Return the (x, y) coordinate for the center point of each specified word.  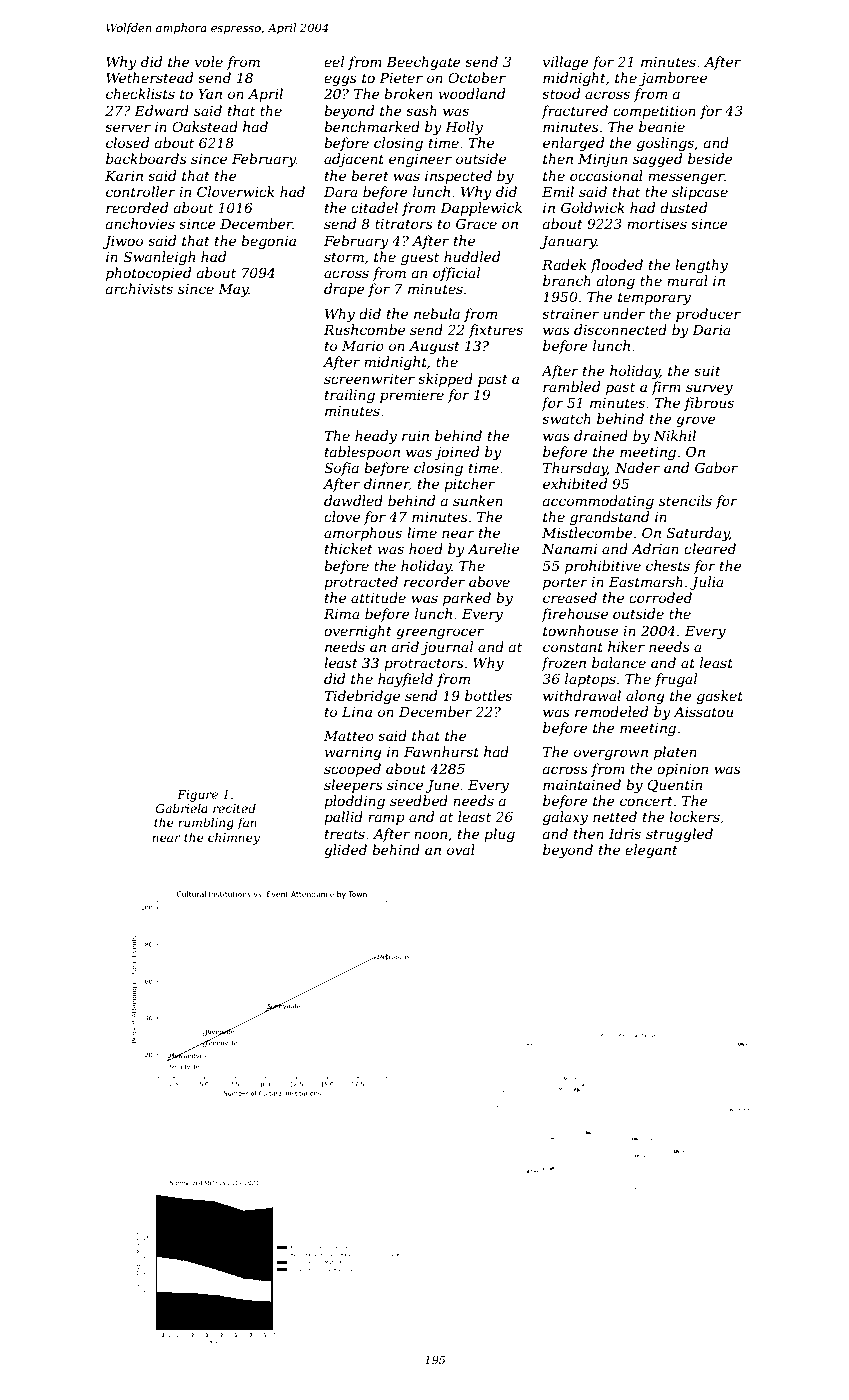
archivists (139, 288)
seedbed (419, 800)
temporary (654, 298)
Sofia (341, 469)
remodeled (611, 711)
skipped (445, 380)
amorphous (363, 534)
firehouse (574, 615)
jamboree (673, 79)
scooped (352, 770)
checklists (140, 93)
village (566, 63)
